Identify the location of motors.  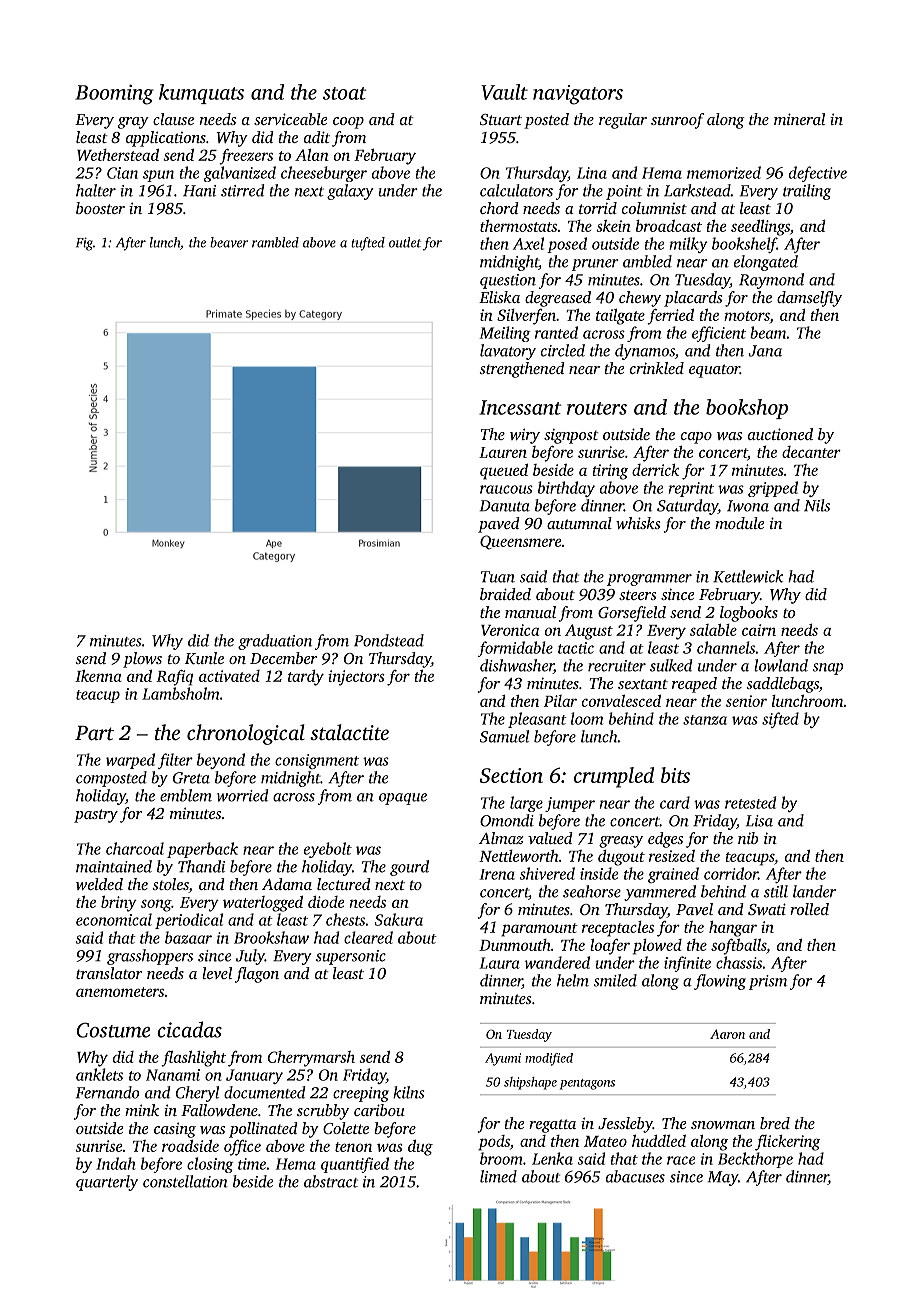
(747, 316).
